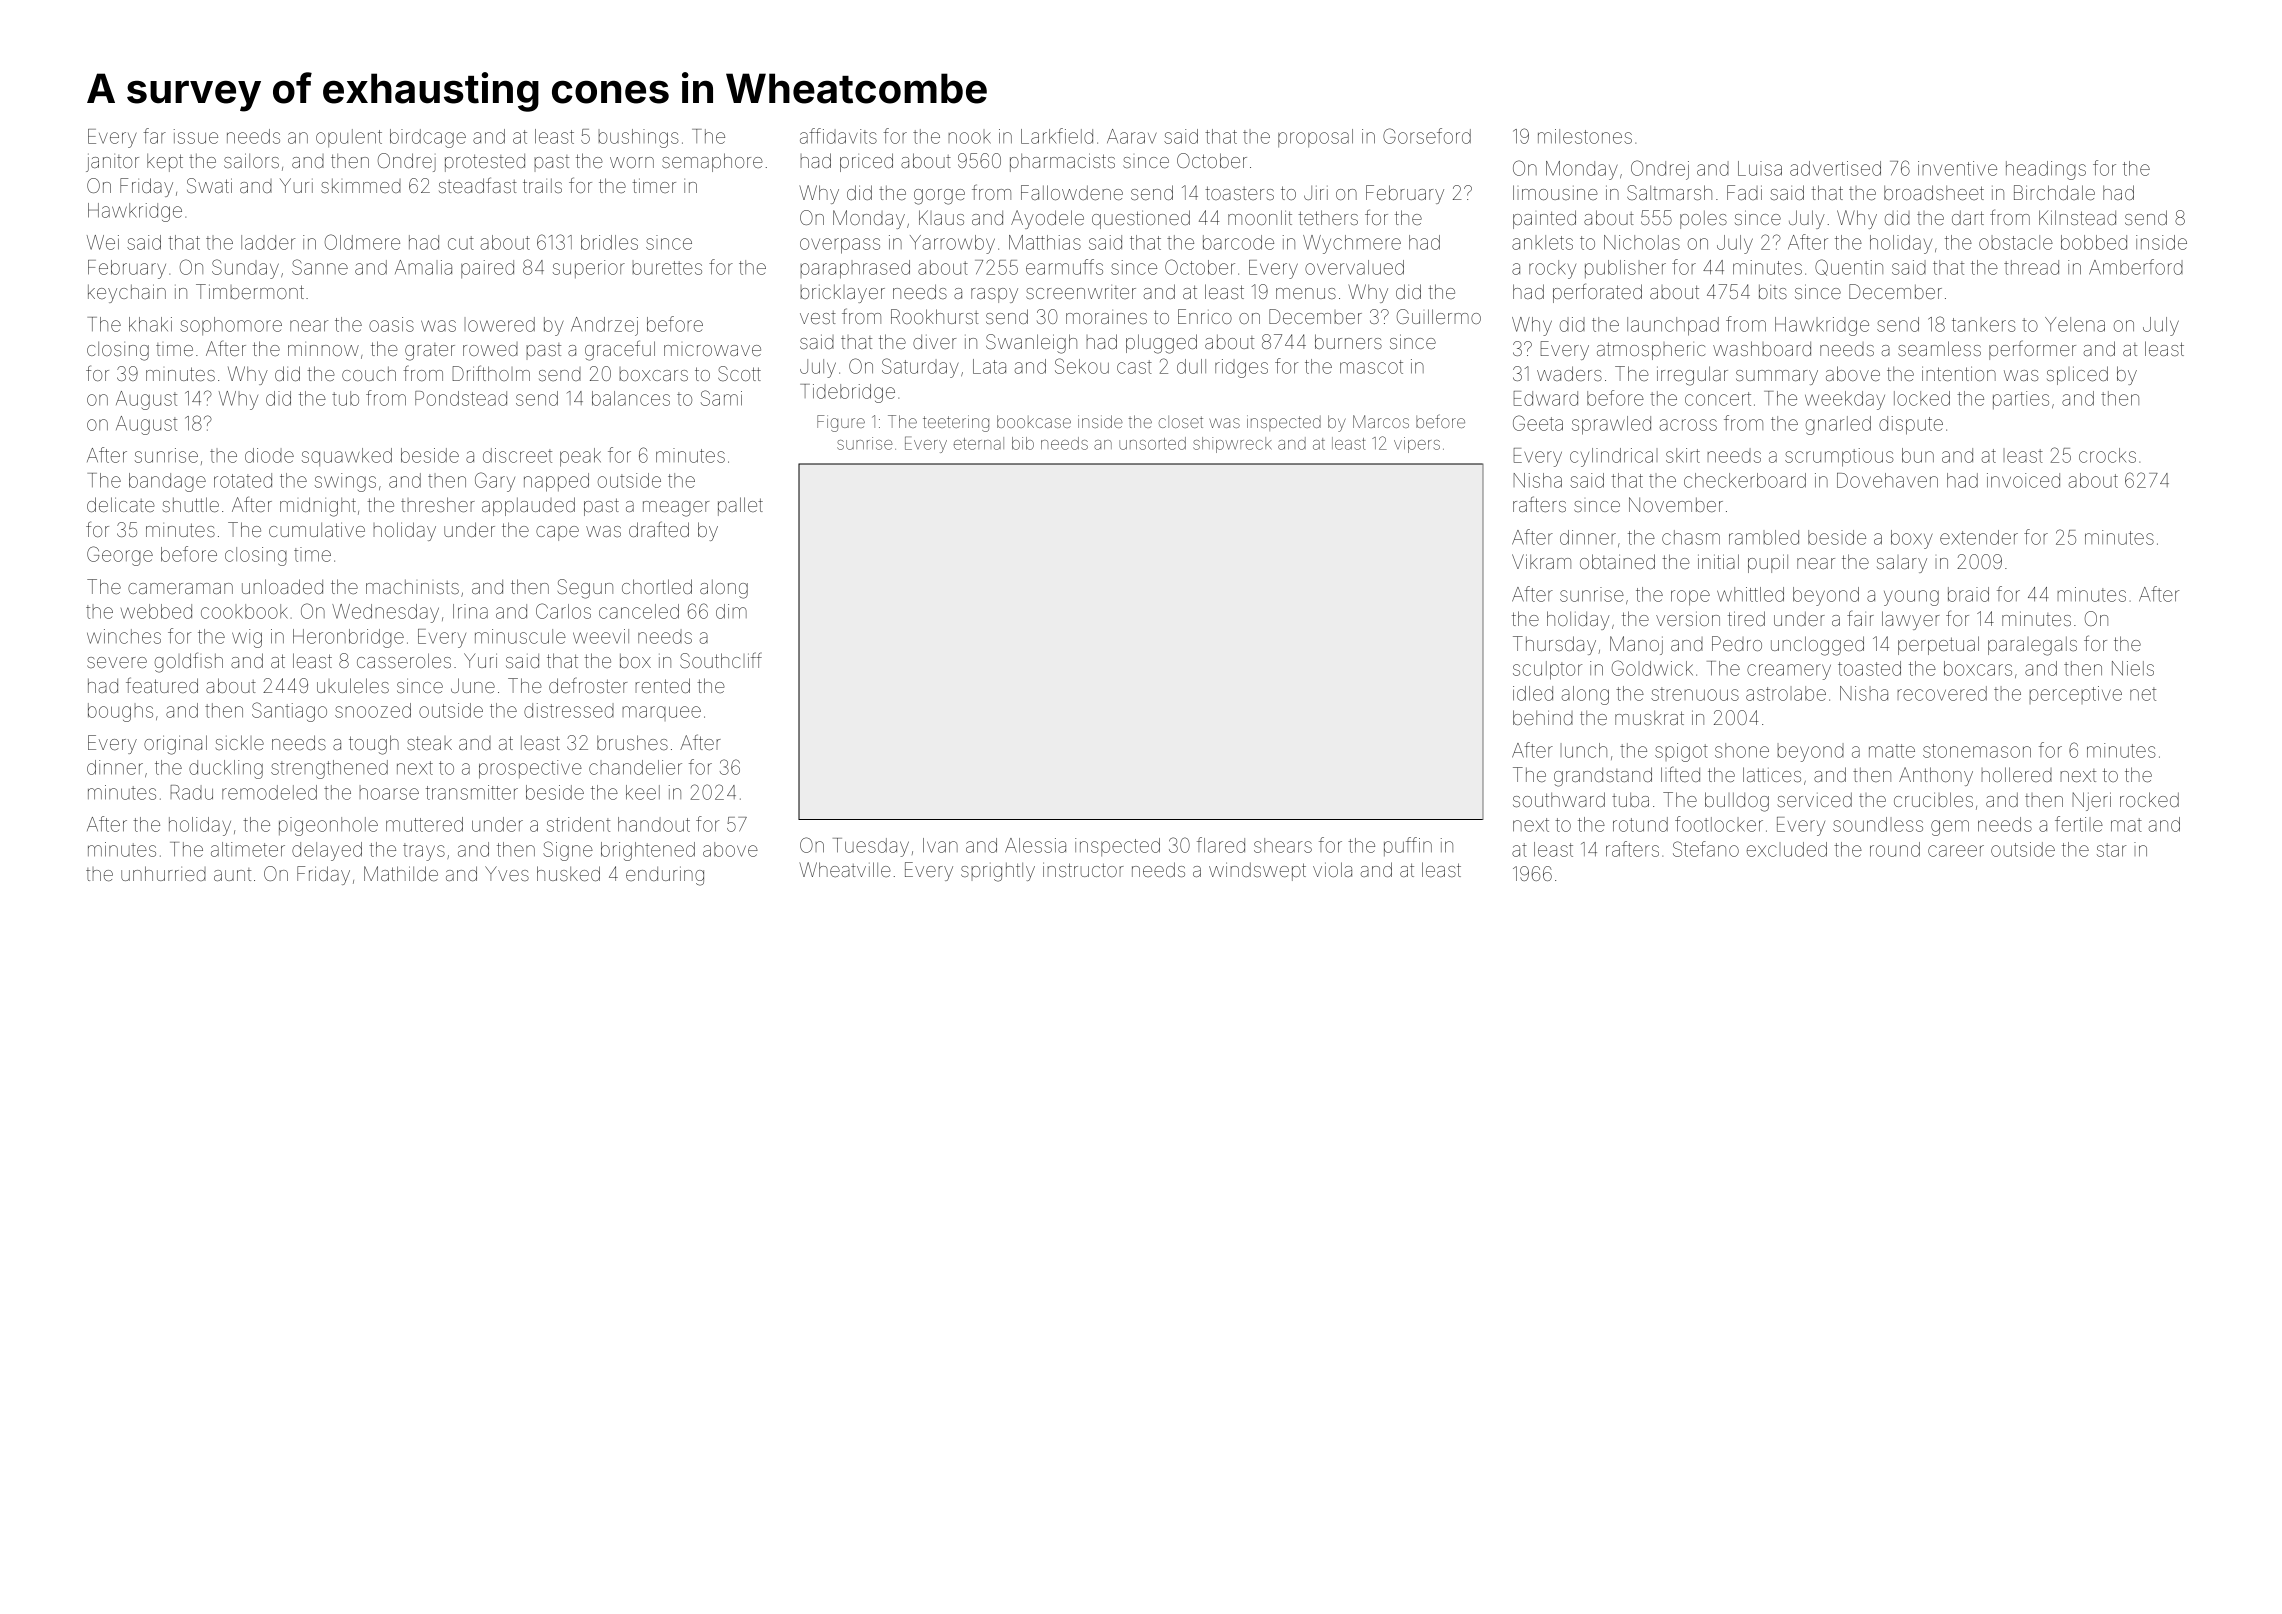  What do you see at coordinates (639, 138) in the document?
I see `bushings` at bounding box center [639, 138].
